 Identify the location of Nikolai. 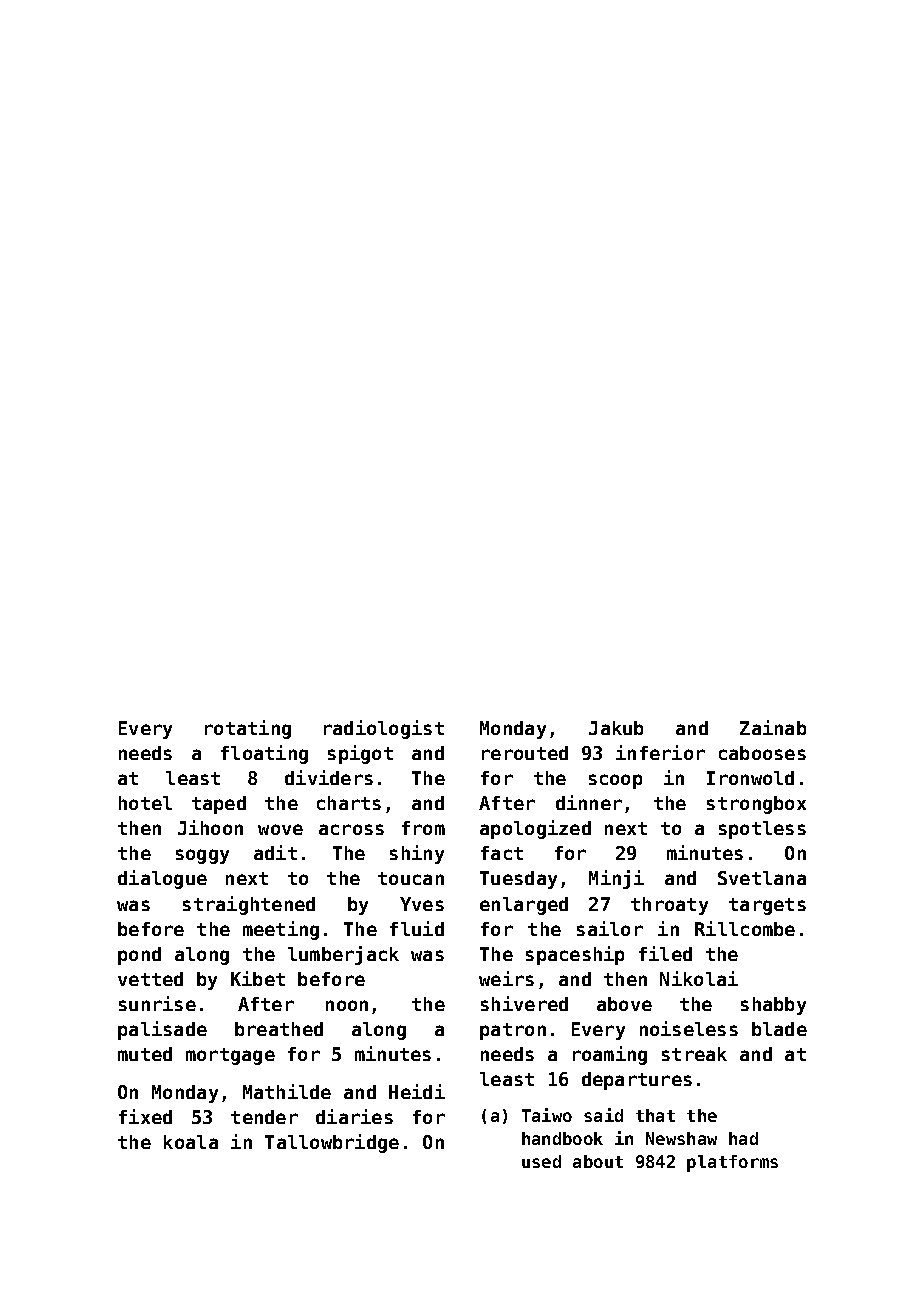
(699, 978).
